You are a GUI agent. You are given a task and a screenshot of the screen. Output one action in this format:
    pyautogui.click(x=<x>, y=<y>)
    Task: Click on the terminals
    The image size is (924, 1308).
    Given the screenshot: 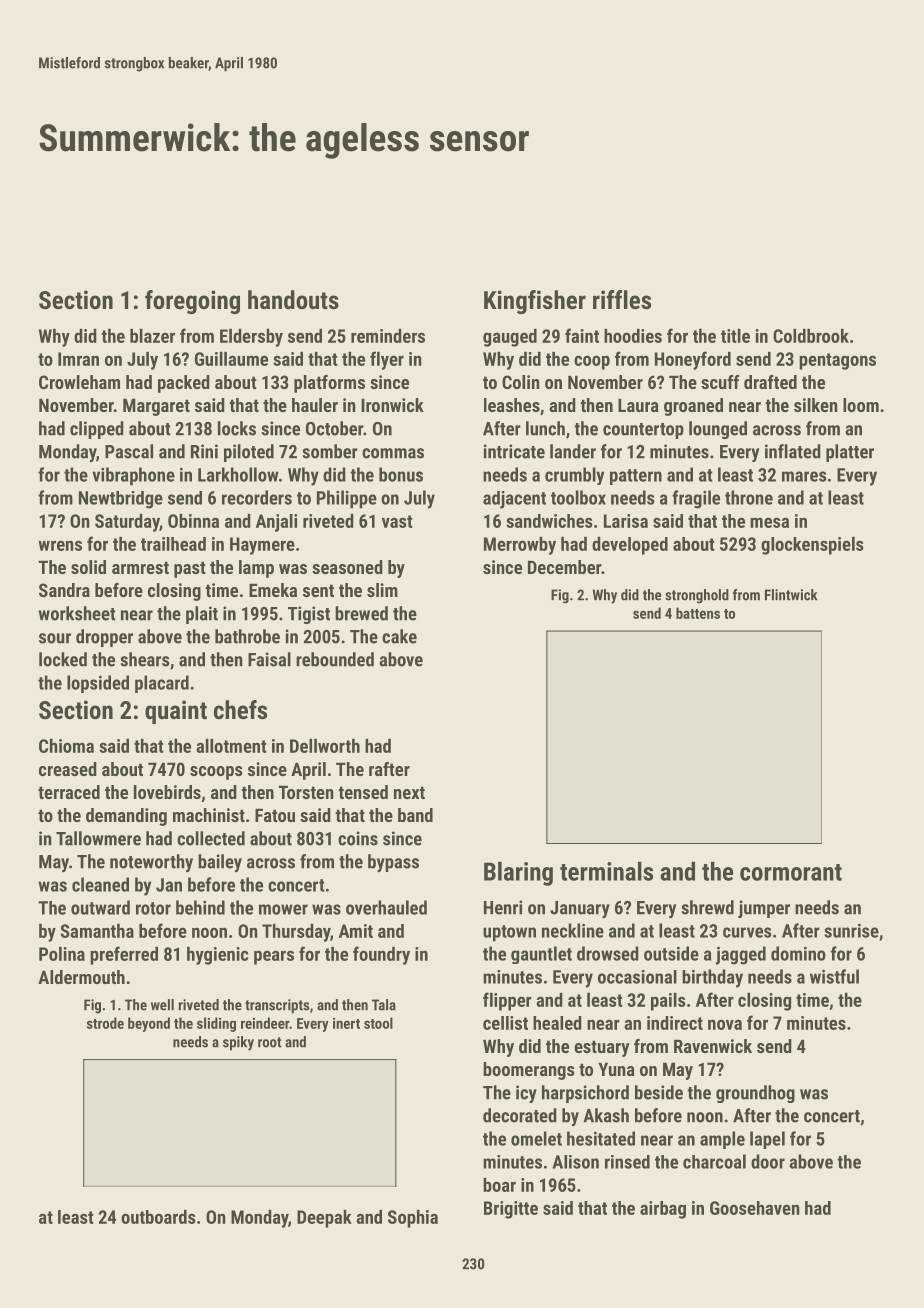 What is the action you would take?
    pyautogui.click(x=606, y=871)
